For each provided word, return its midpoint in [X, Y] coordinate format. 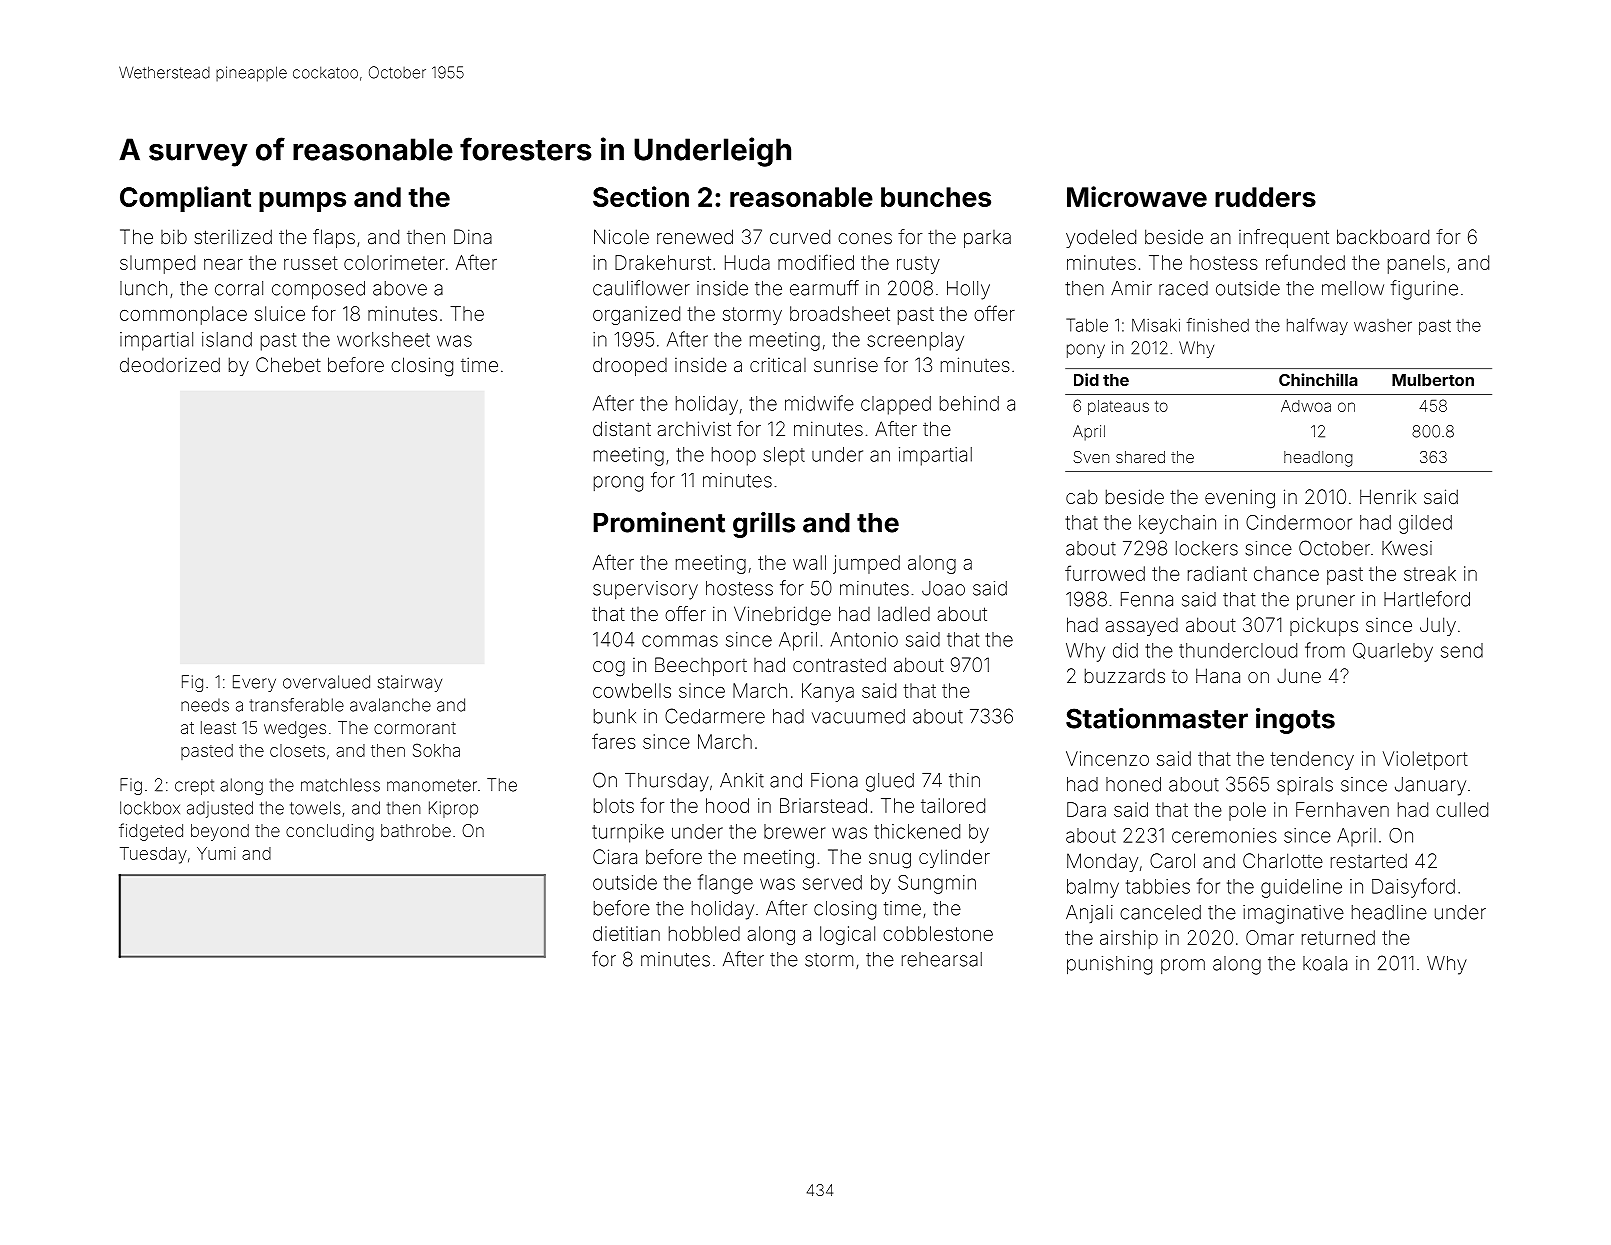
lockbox [150, 808]
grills [764, 525]
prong [618, 484]
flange [725, 884]
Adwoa [1306, 406]
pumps [302, 202]
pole [1247, 811]
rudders [1265, 197]
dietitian [626, 933]
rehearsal [942, 959]
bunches [936, 197]
